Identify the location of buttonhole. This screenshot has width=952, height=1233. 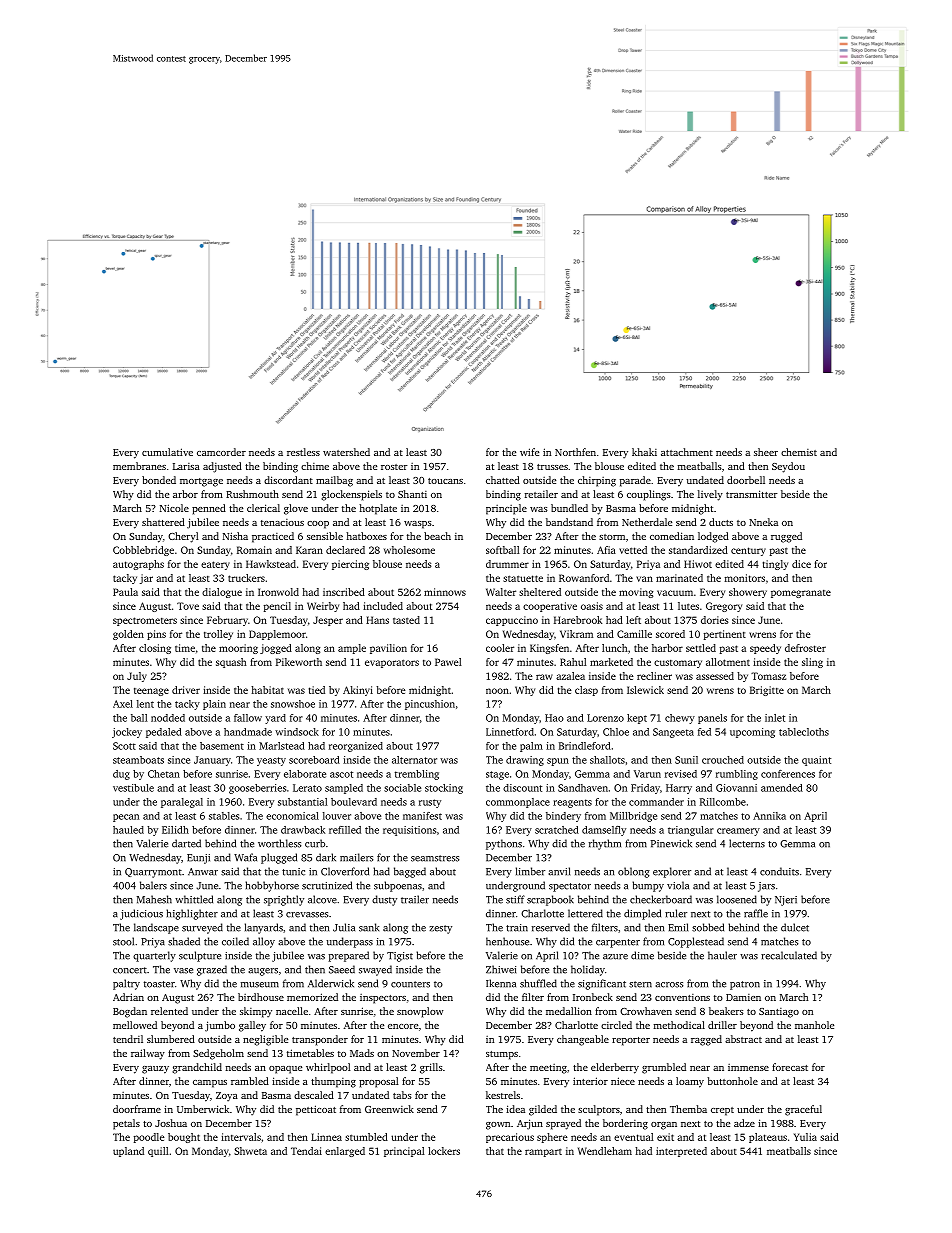
(732, 1081).
